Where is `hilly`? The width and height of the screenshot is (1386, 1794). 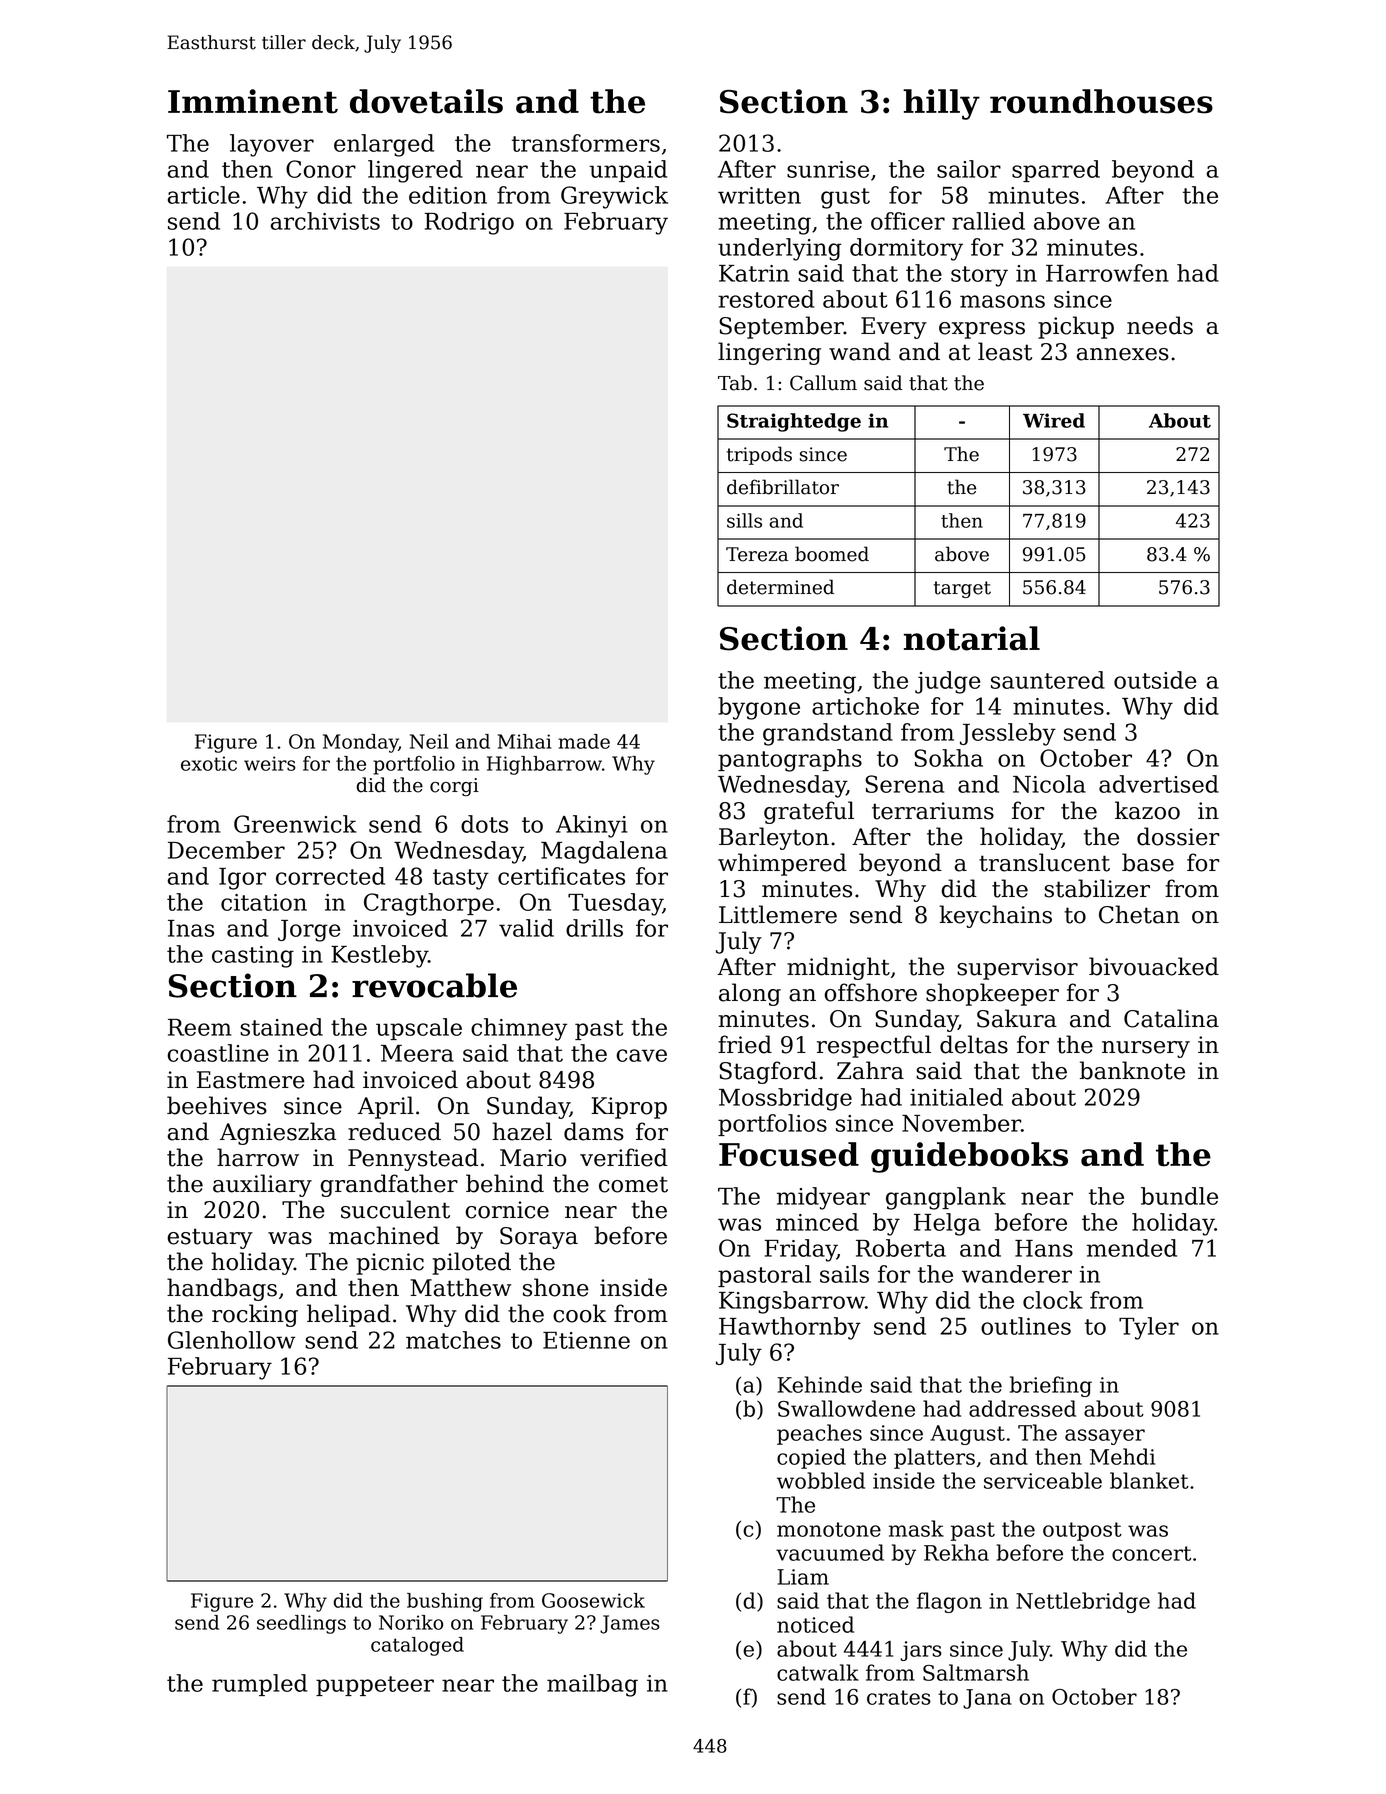
hilly is located at coordinates (941, 104).
